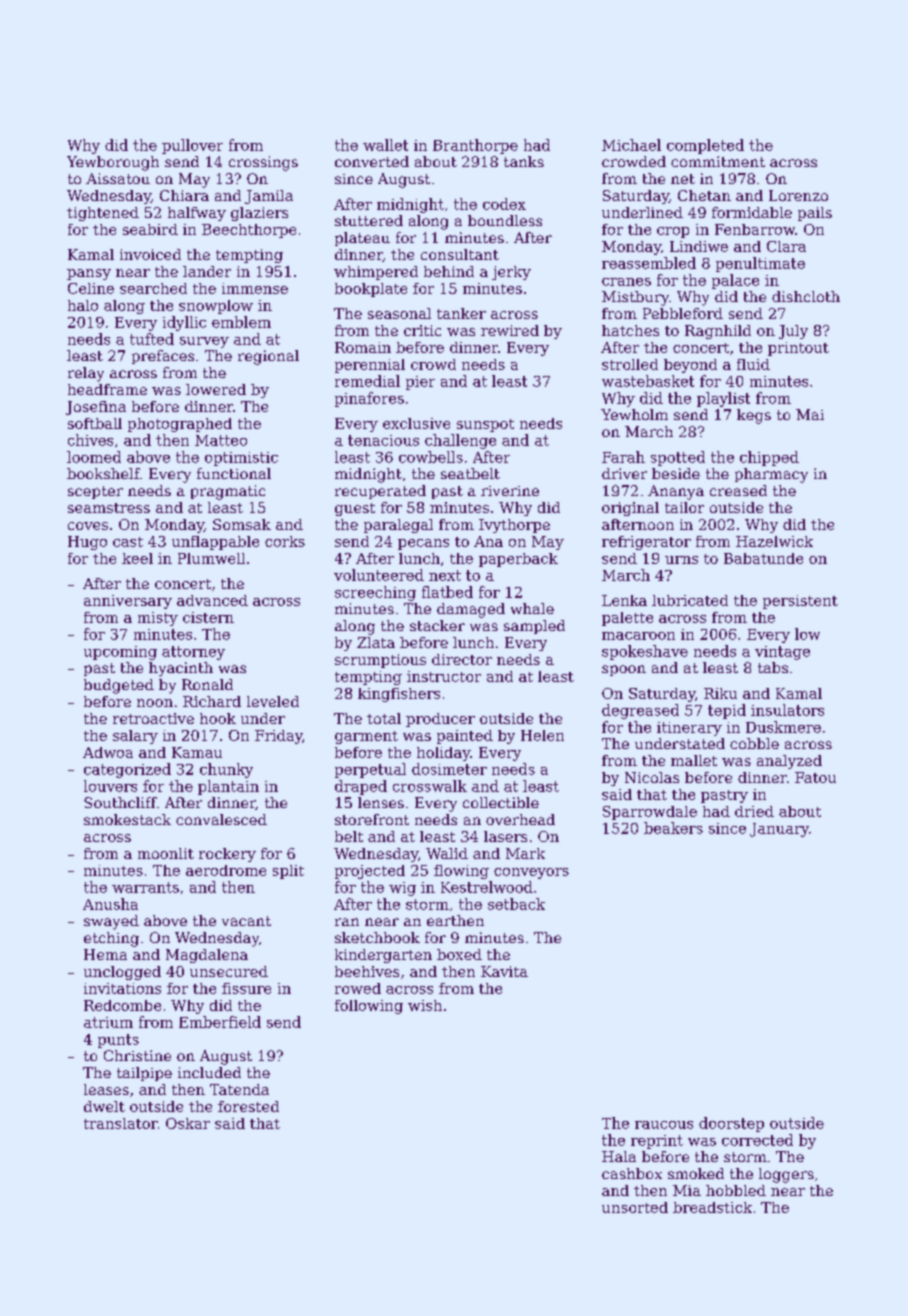  What do you see at coordinates (380, 661) in the screenshot?
I see `scrumptious` at bounding box center [380, 661].
